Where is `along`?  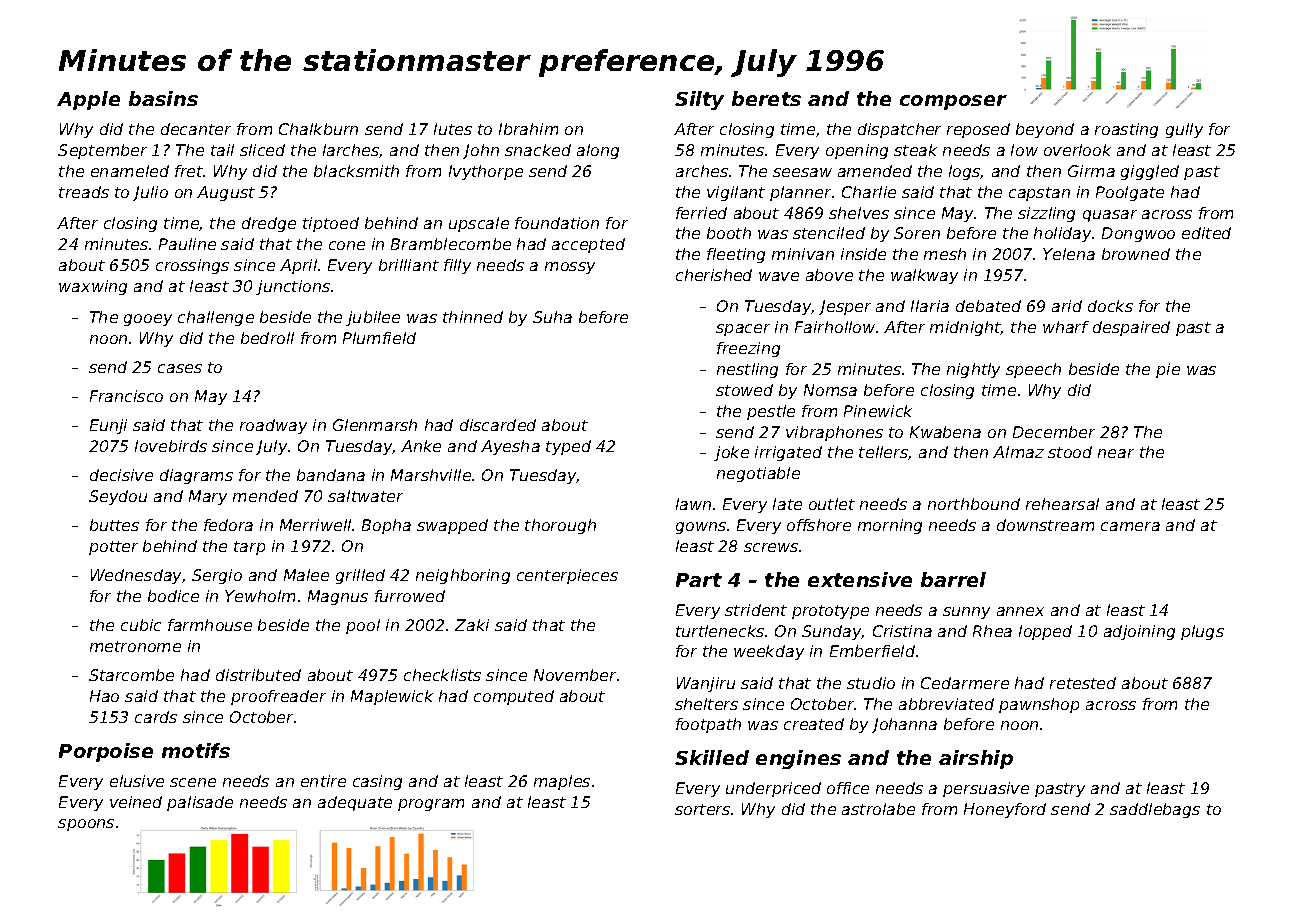
along is located at coordinates (598, 151).
